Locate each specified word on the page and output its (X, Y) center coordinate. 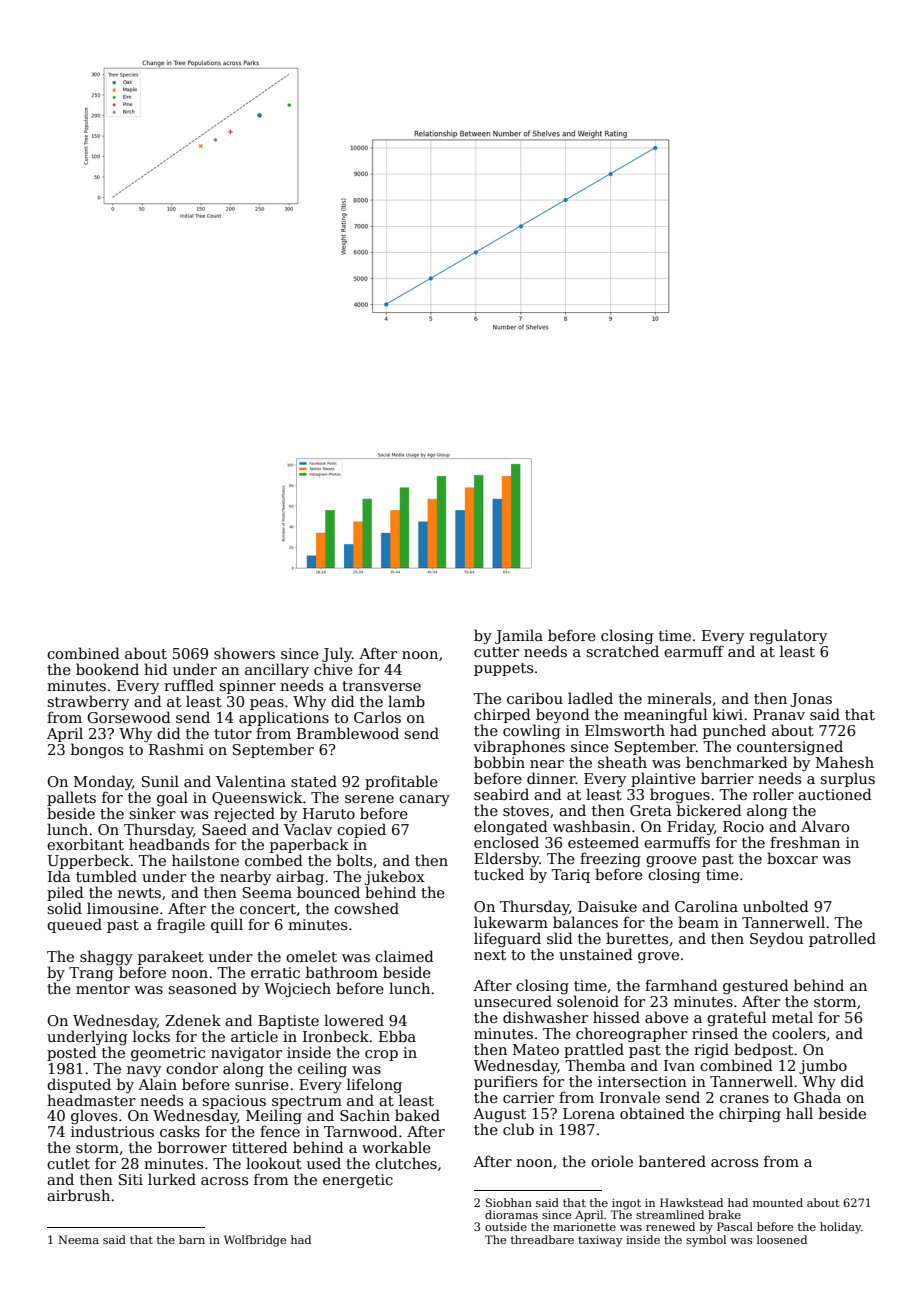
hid (156, 669)
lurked (172, 1179)
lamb (406, 701)
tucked (499, 874)
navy (144, 1071)
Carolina (706, 906)
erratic (275, 972)
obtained (652, 1113)
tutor (233, 734)
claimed (404, 956)
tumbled (106, 876)
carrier (528, 1097)
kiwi (728, 714)
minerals (679, 698)
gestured (756, 986)
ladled (590, 698)
